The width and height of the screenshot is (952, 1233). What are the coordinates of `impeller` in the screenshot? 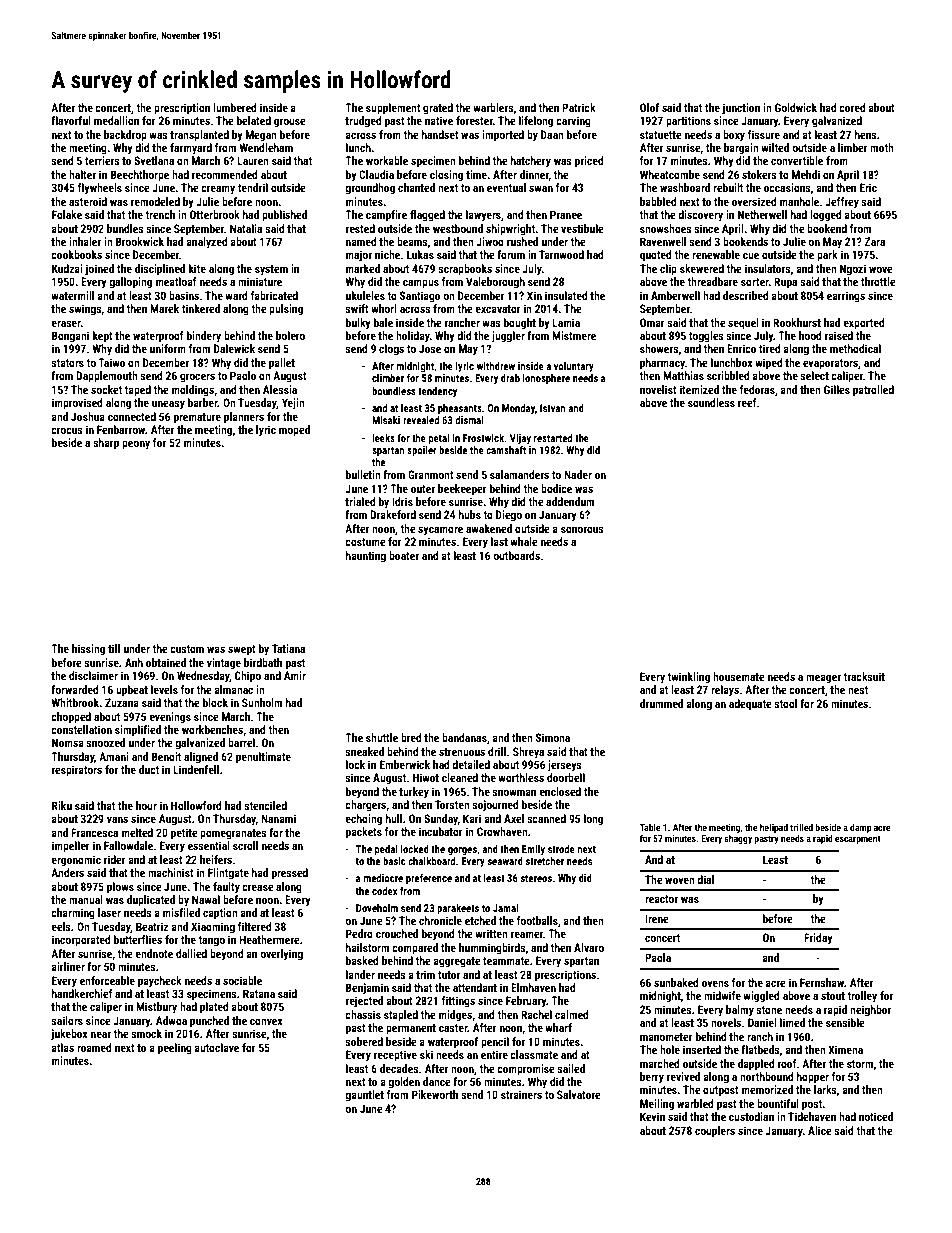 It's located at (71, 847).
